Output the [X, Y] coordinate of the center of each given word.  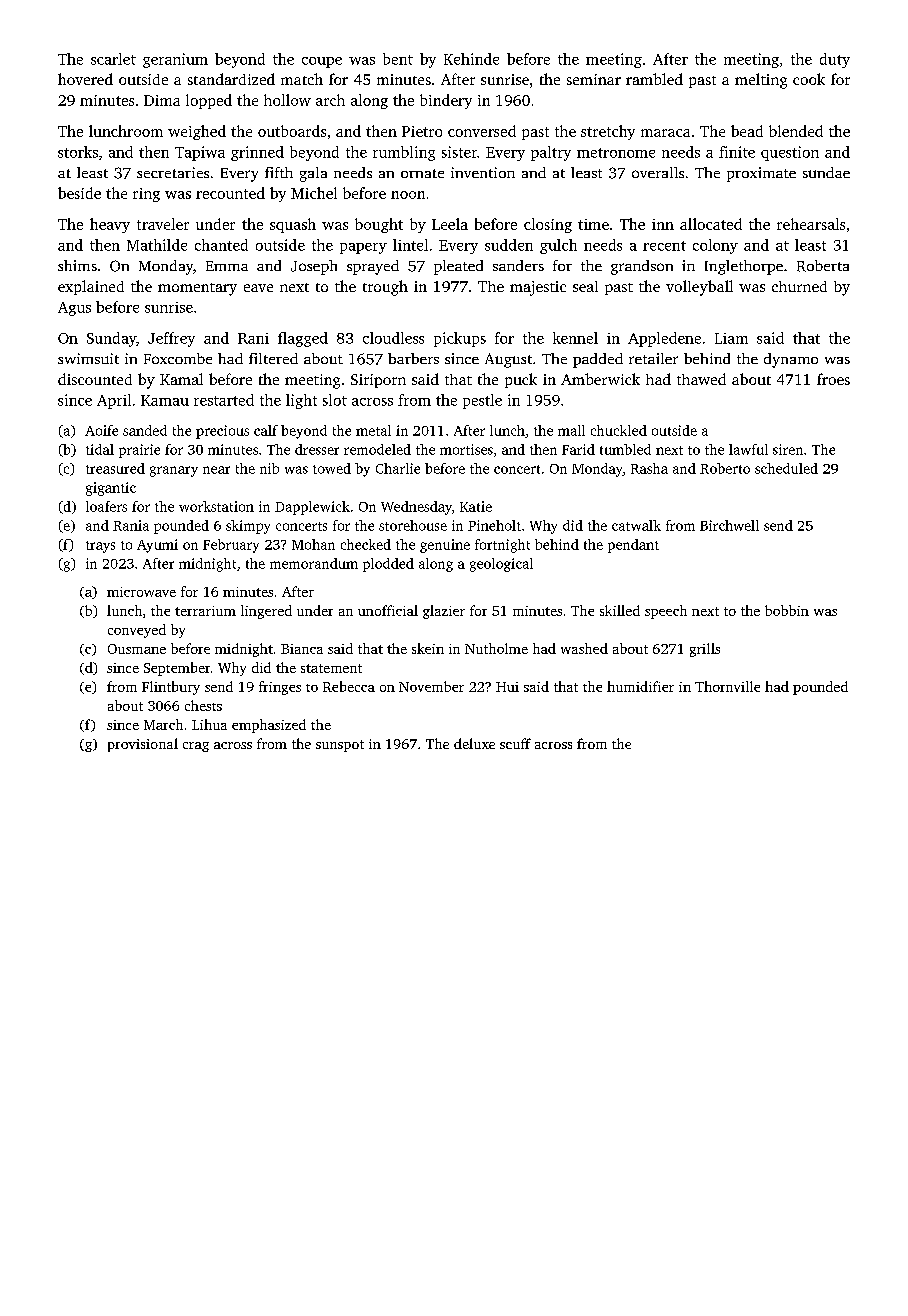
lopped [209, 101]
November [431, 686]
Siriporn [378, 381]
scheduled [786, 468]
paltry [551, 153]
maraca [665, 133]
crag [196, 747]
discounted [95, 379]
